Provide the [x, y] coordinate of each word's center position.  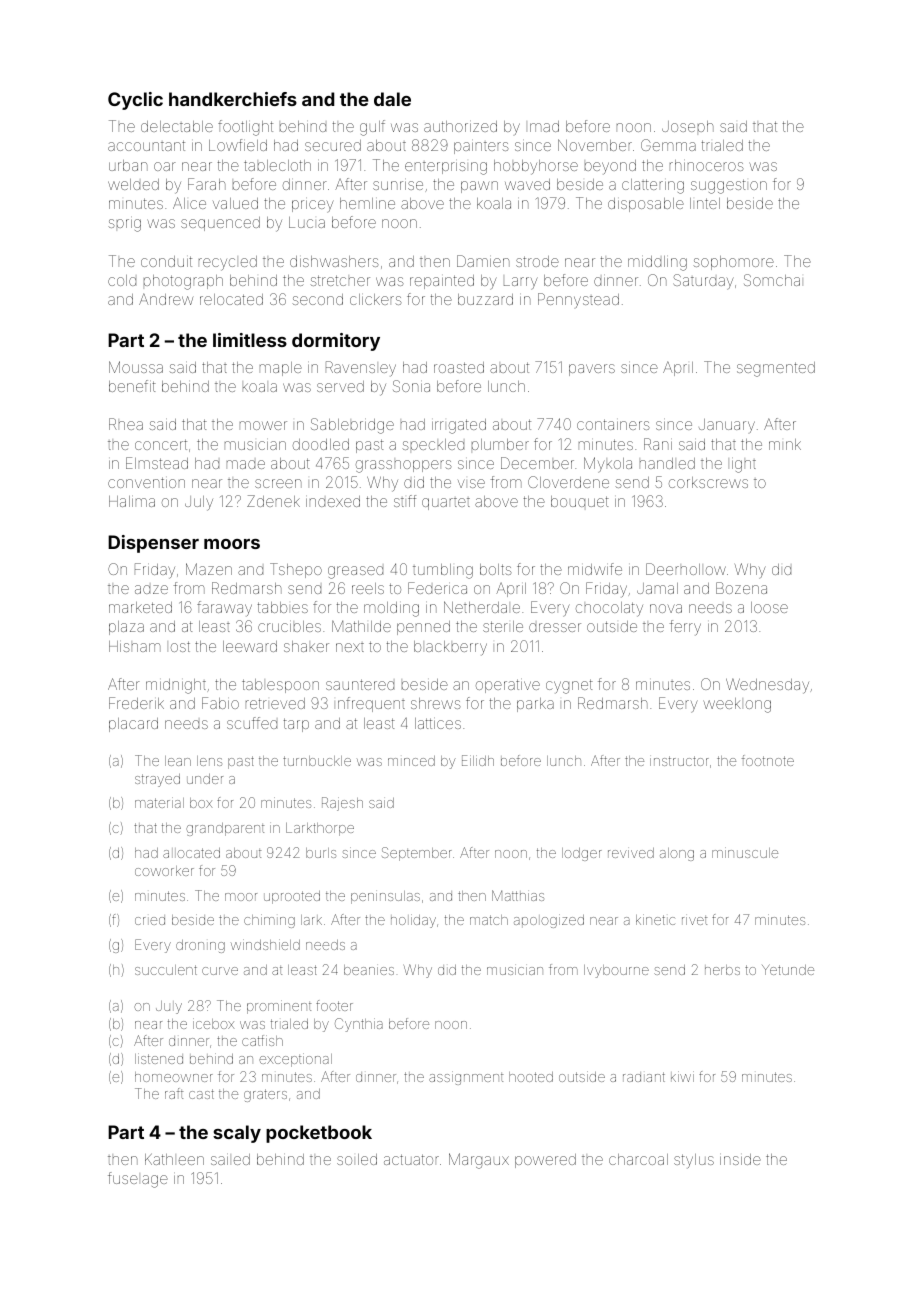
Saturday [703, 282]
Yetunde [788, 969]
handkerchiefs [233, 99]
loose [769, 607]
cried [150, 920]
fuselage [138, 1180]
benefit [132, 386]
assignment [466, 1078]
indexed [333, 501]
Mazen [209, 569]
